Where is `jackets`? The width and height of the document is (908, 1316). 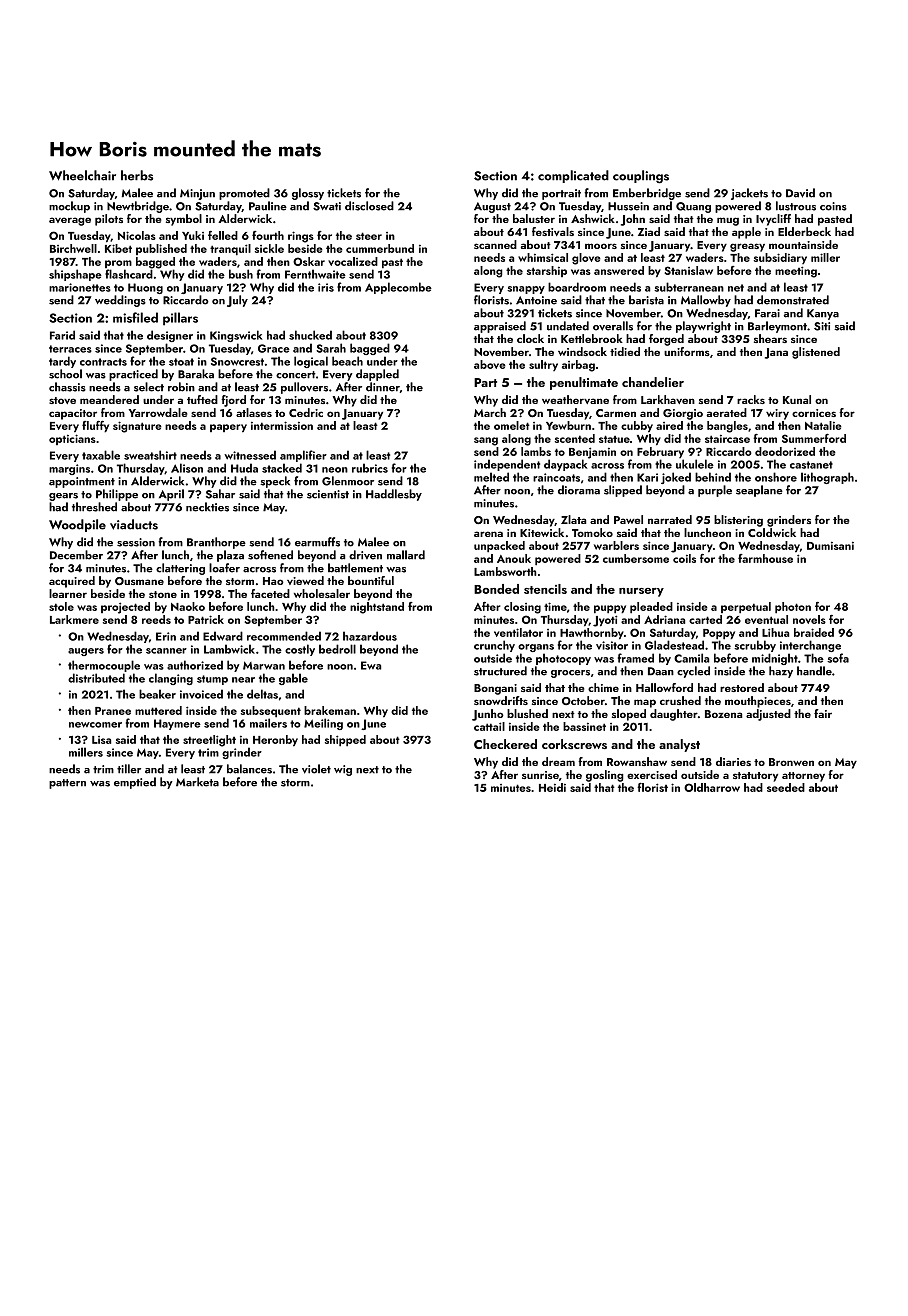
jackets is located at coordinates (749, 194).
